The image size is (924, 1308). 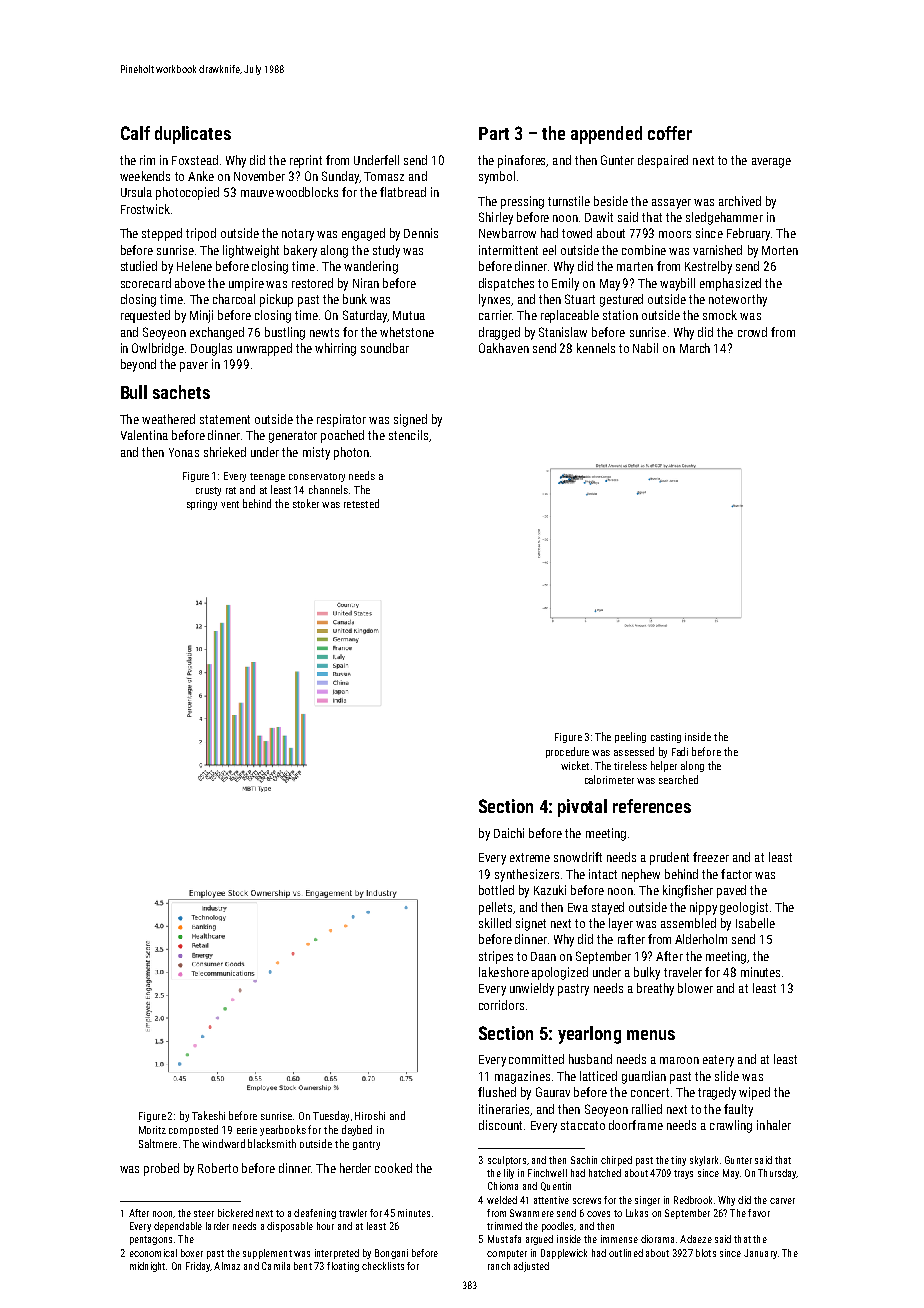 What do you see at coordinates (678, 779) in the screenshot?
I see `searched` at bounding box center [678, 779].
